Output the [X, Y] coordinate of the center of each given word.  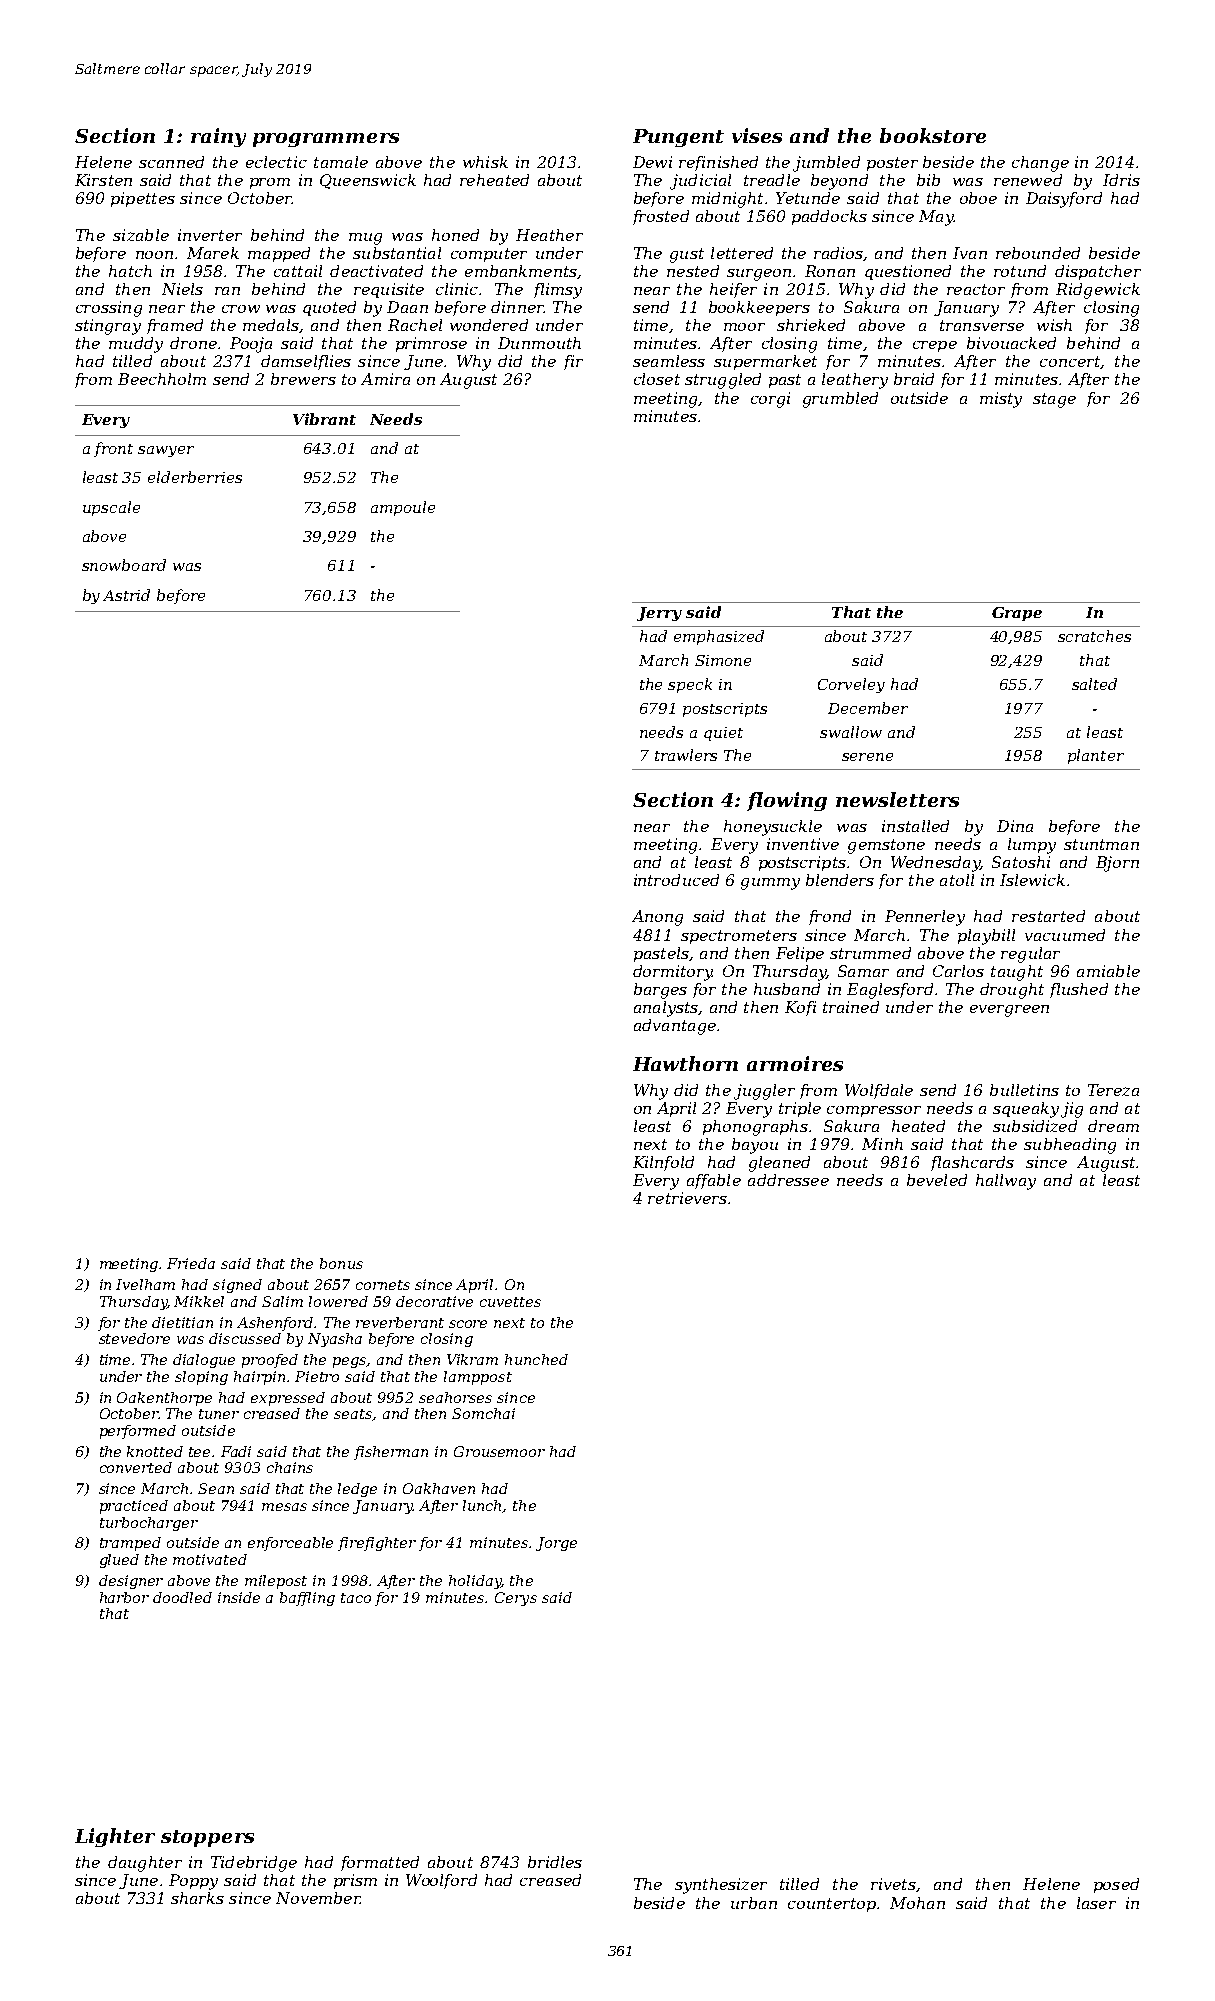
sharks [197, 1898]
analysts [666, 1009]
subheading [1070, 1146]
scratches [1094, 636]
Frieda [191, 1263]
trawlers [686, 755]
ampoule [403, 508]
